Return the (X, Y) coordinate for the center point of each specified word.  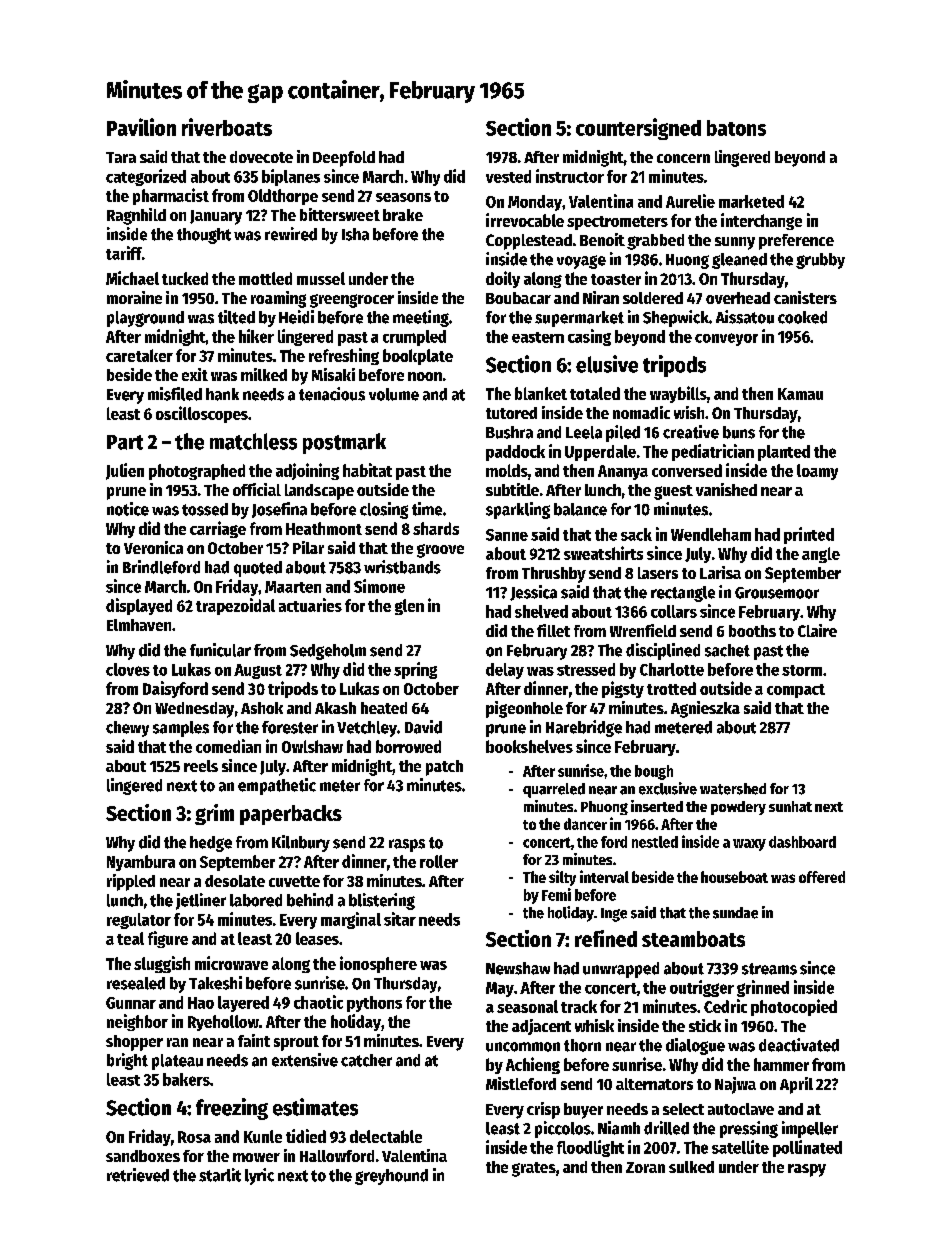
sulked (691, 1167)
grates (534, 1169)
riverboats (227, 127)
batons (736, 128)
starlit (220, 1175)
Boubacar (518, 298)
